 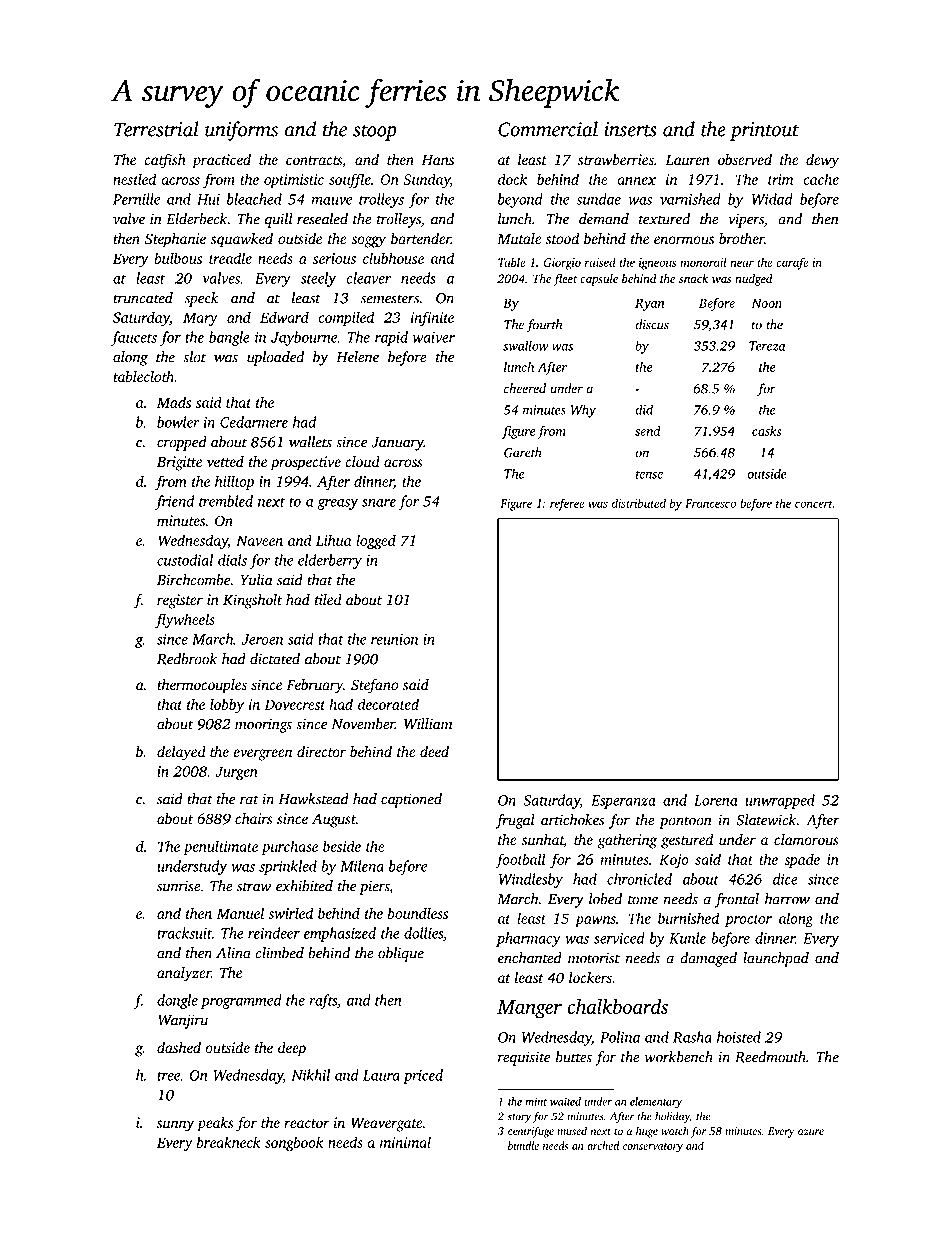 What do you see at coordinates (179, 886) in the screenshot?
I see `sunrise` at bounding box center [179, 886].
